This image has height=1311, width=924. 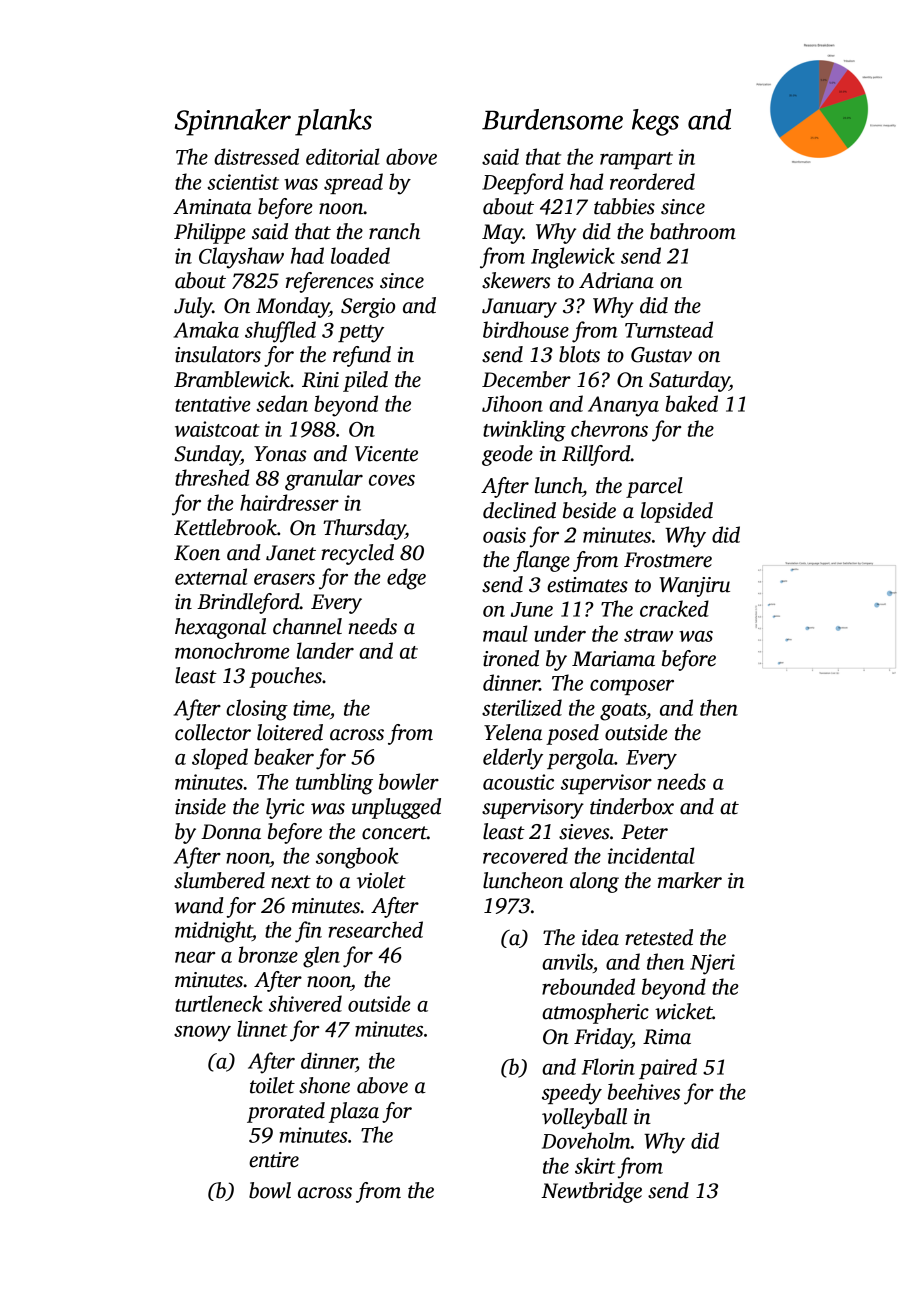 What do you see at coordinates (580, 759) in the image?
I see `pergola` at bounding box center [580, 759].
